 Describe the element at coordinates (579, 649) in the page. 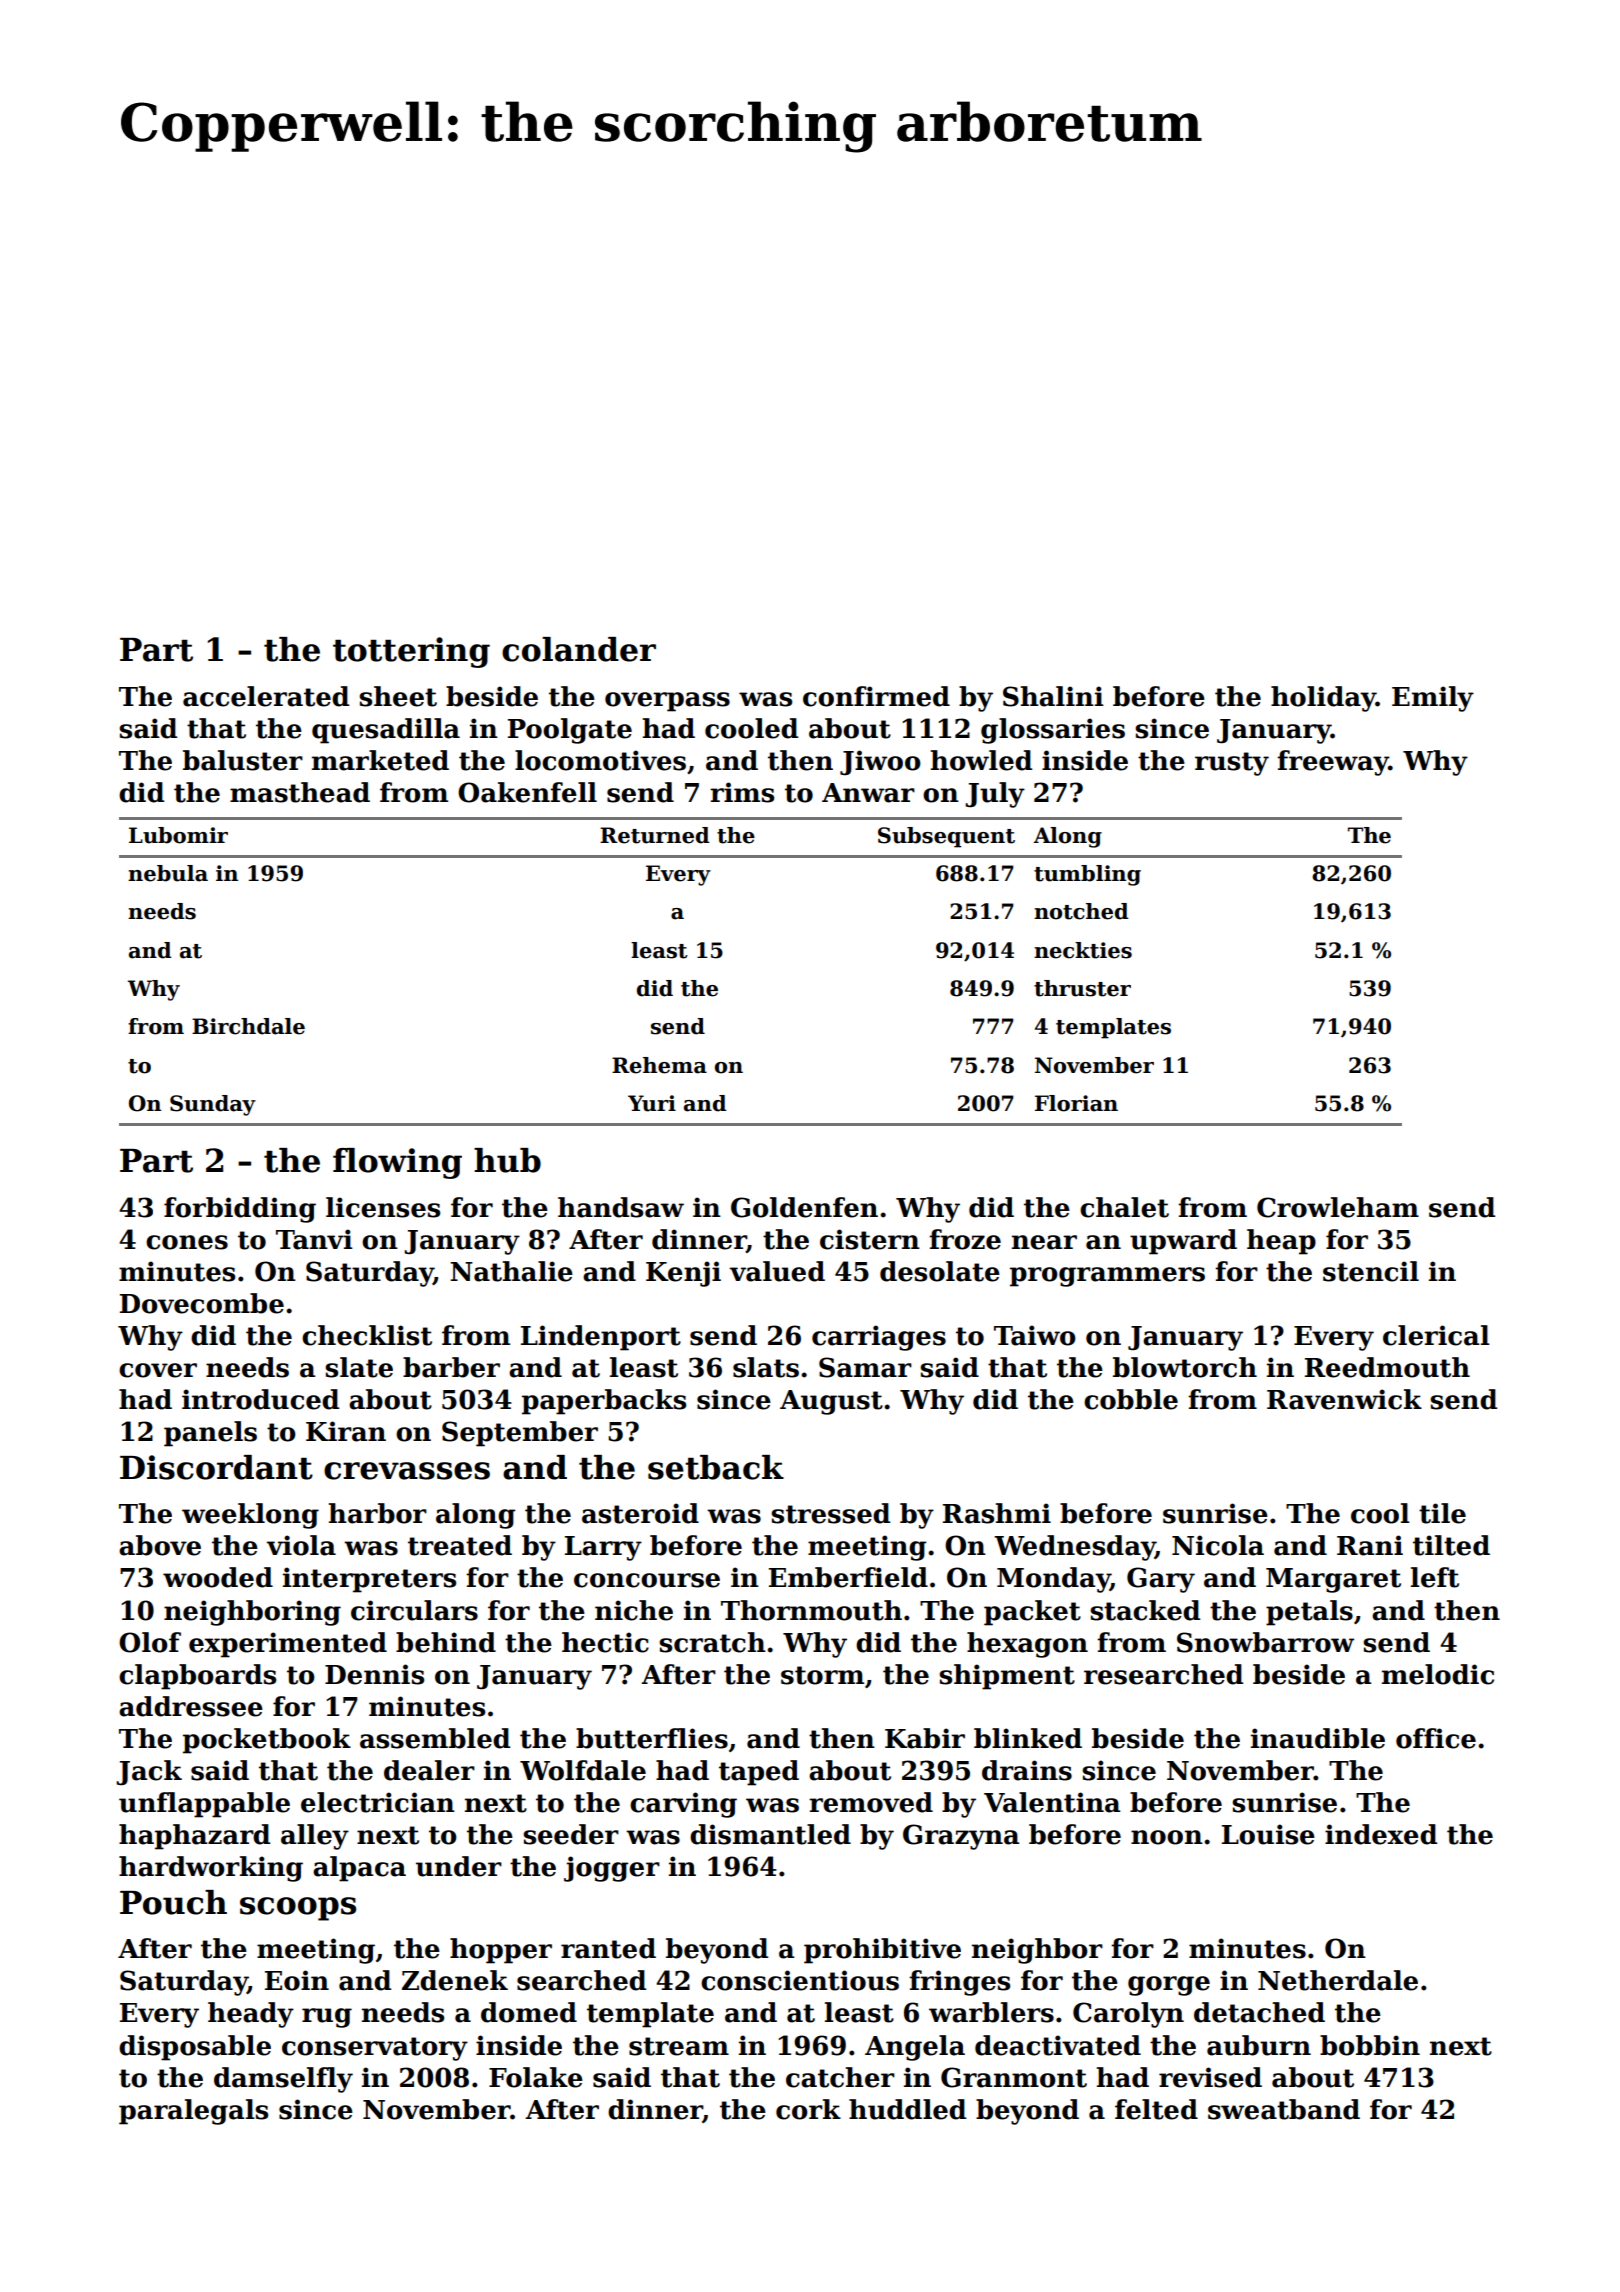

I see `colander` at that location.
